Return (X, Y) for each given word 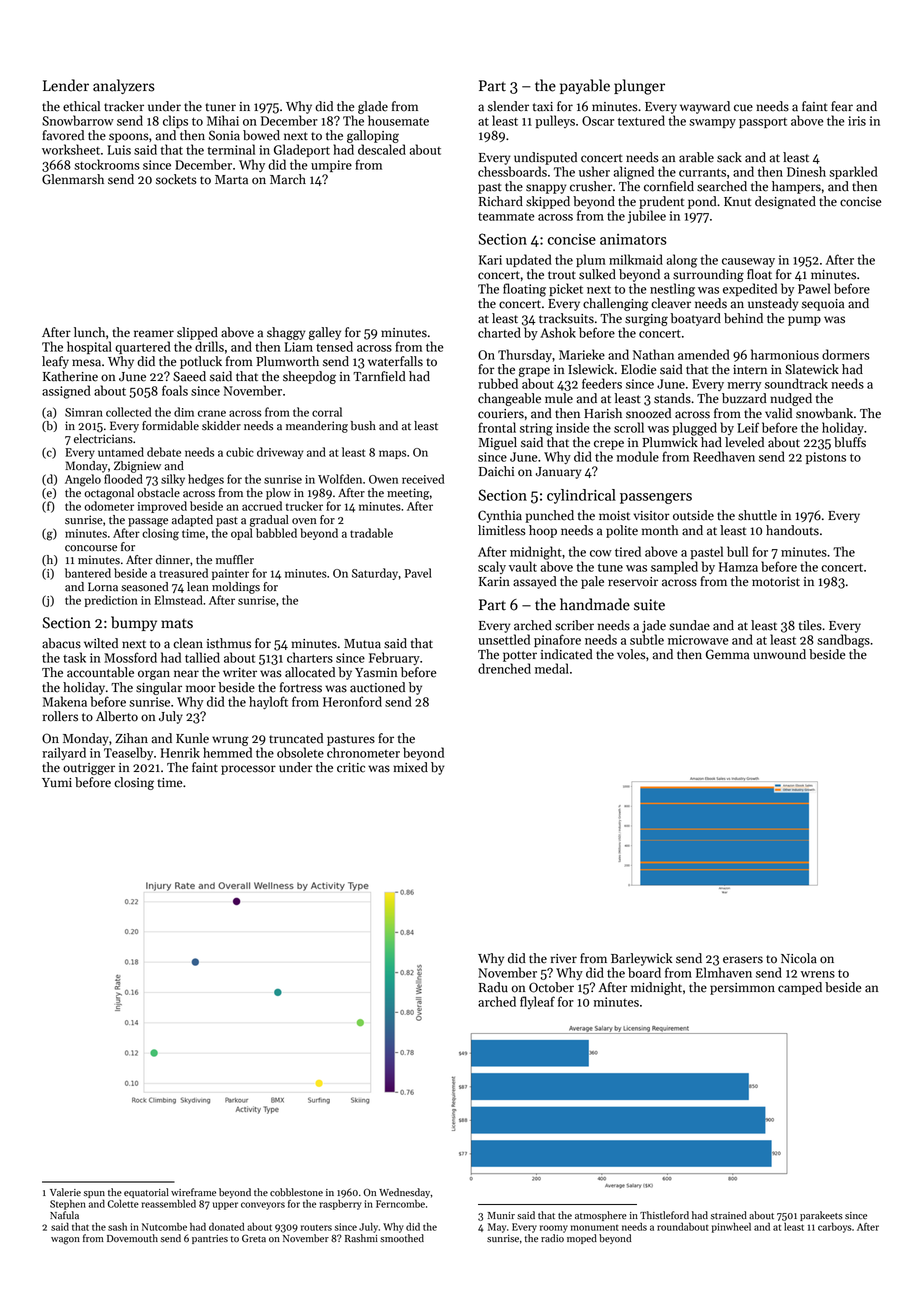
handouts (792, 530)
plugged (694, 429)
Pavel (418, 573)
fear (842, 106)
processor (248, 770)
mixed (410, 767)
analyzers (124, 86)
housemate (398, 120)
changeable (509, 399)
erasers (743, 960)
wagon (65, 1241)
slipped (197, 333)
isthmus (229, 643)
